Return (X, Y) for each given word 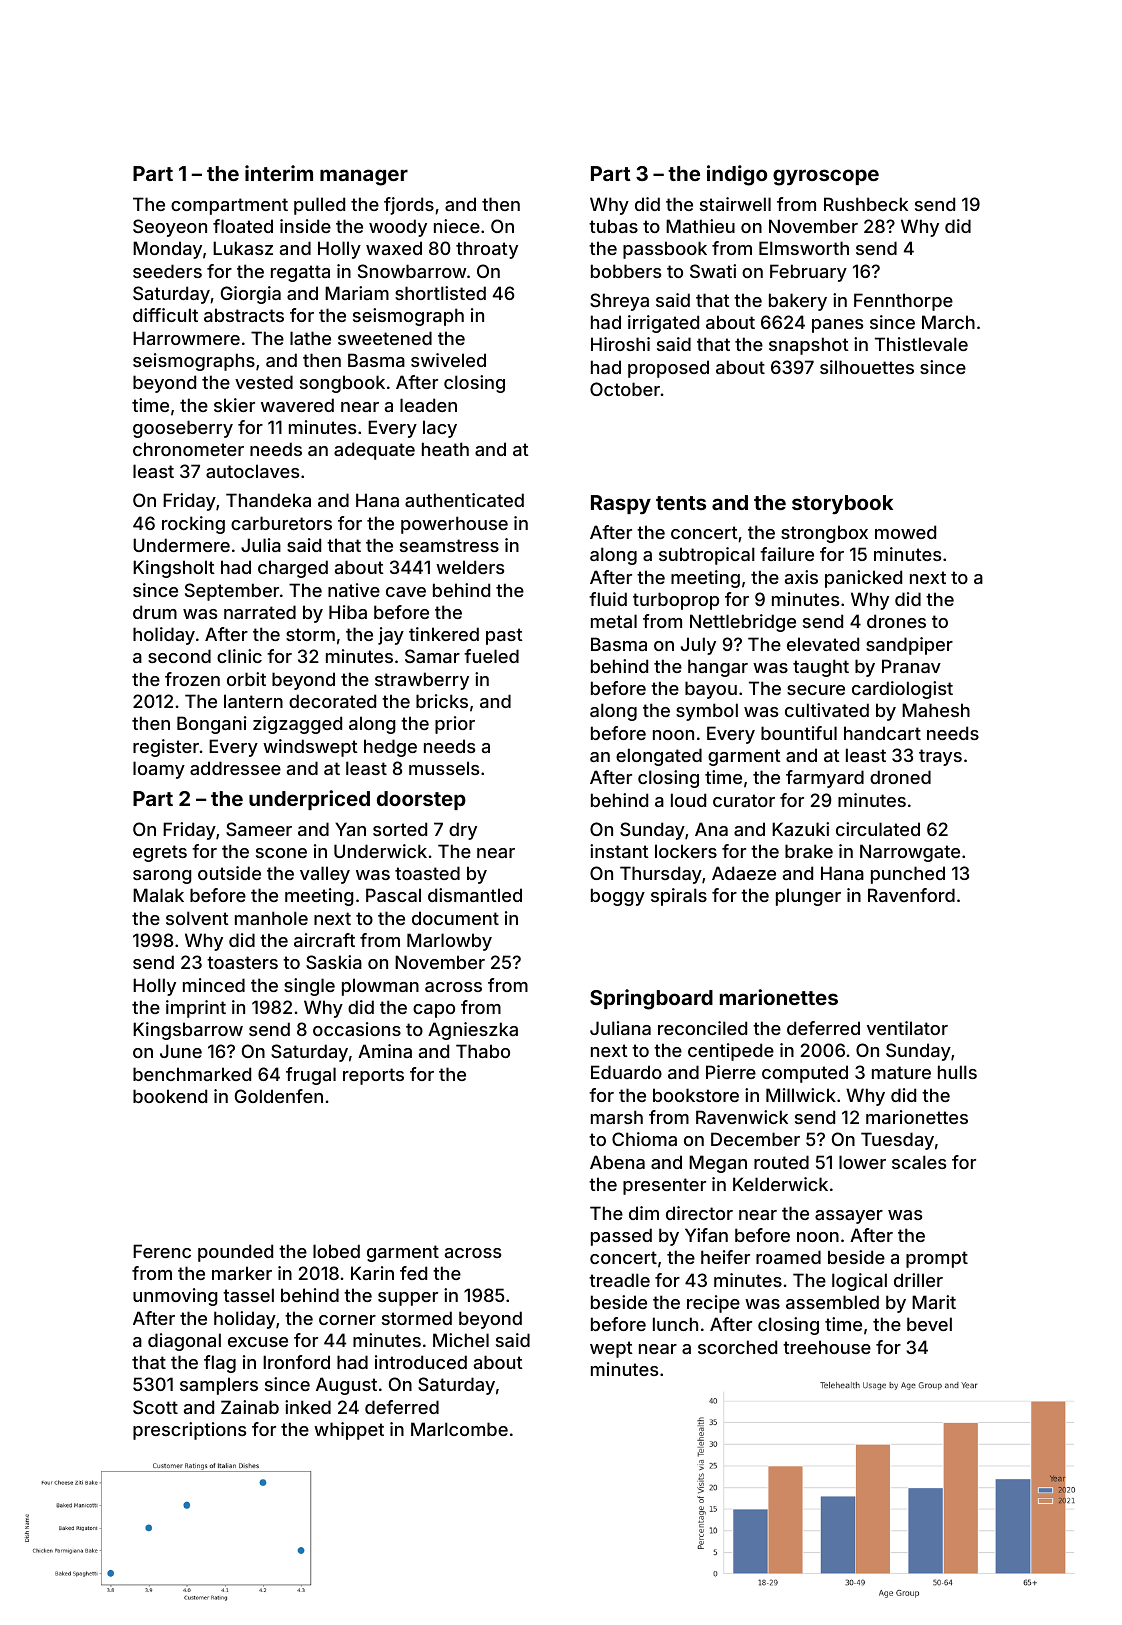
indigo (737, 175)
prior (455, 725)
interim (279, 173)
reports (373, 1076)
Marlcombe (459, 1429)
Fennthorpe (903, 302)
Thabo (483, 1051)
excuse (258, 1342)
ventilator (907, 1028)
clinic (239, 656)
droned (900, 777)
